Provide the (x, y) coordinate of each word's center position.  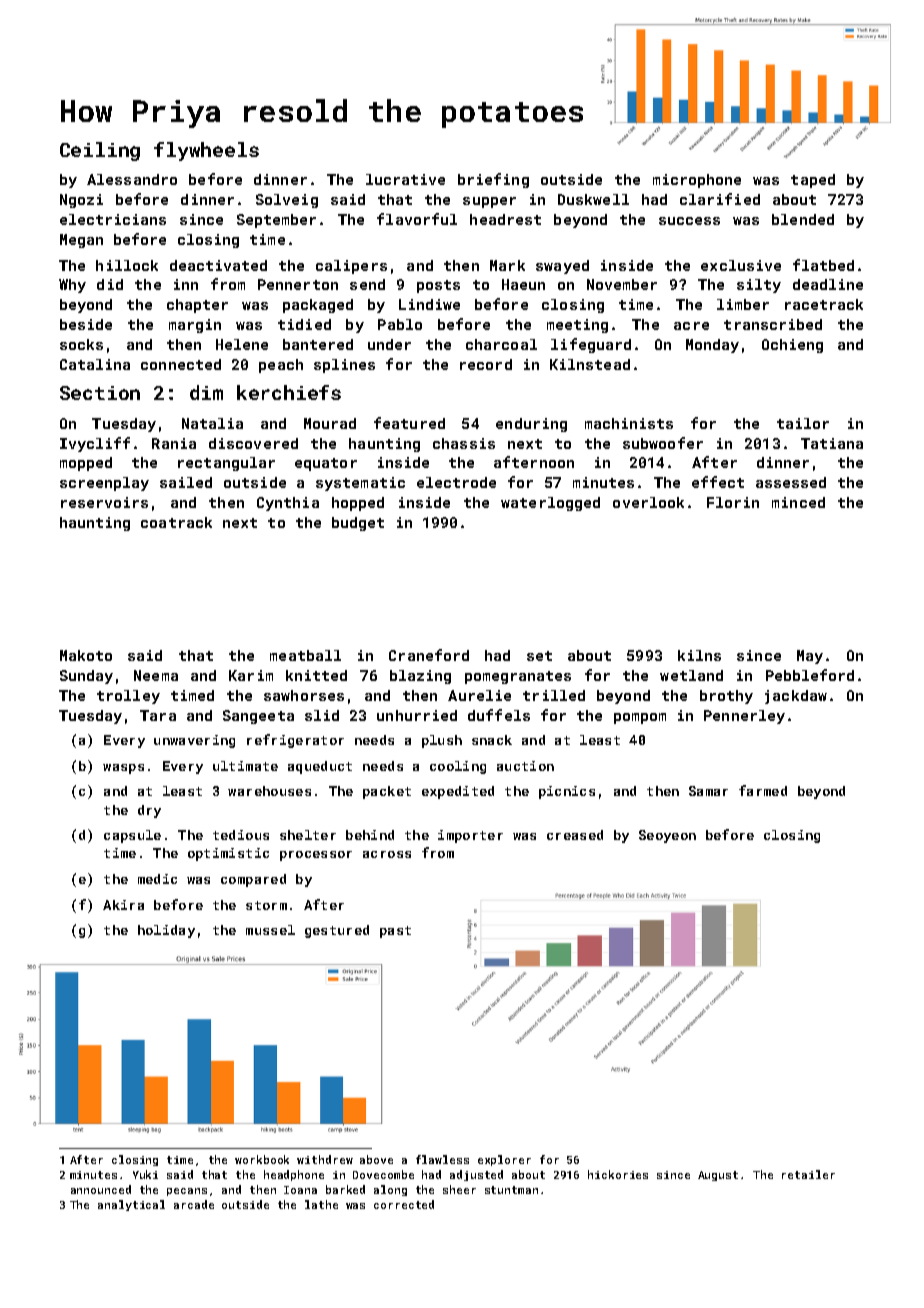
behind (370, 835)
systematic (360, 484)
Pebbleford (810, 675)
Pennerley (744, 717)
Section (100, 393)
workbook (262, 1159)
